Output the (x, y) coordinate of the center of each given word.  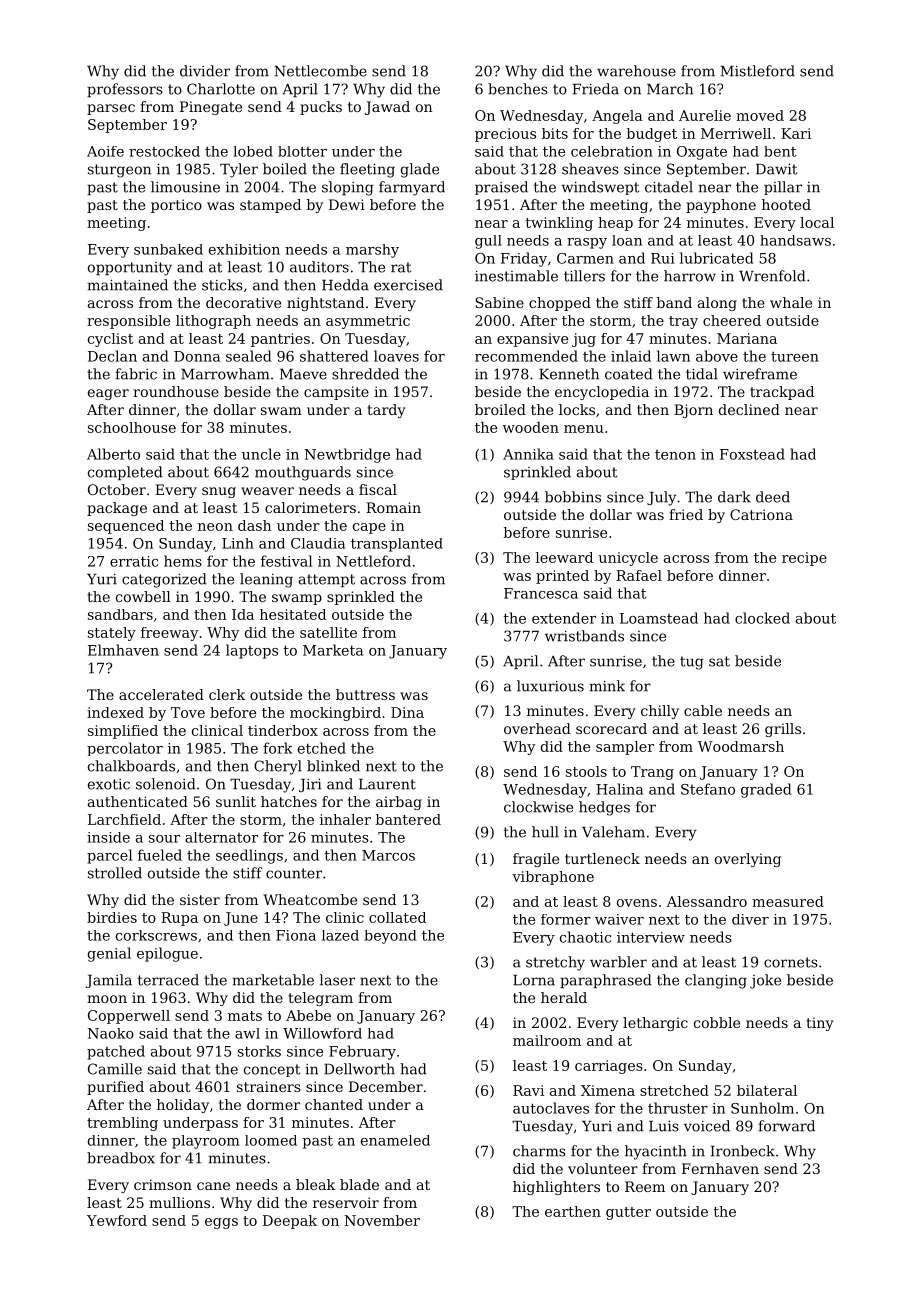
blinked (333, 766)
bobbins (573, 497)
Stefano (708, 789)
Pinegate (211, 108)
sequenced (126, 527)
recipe (804, 559)
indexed (115, 712)
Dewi (347, 204)
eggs (221, 1223)
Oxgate (702, 153)
